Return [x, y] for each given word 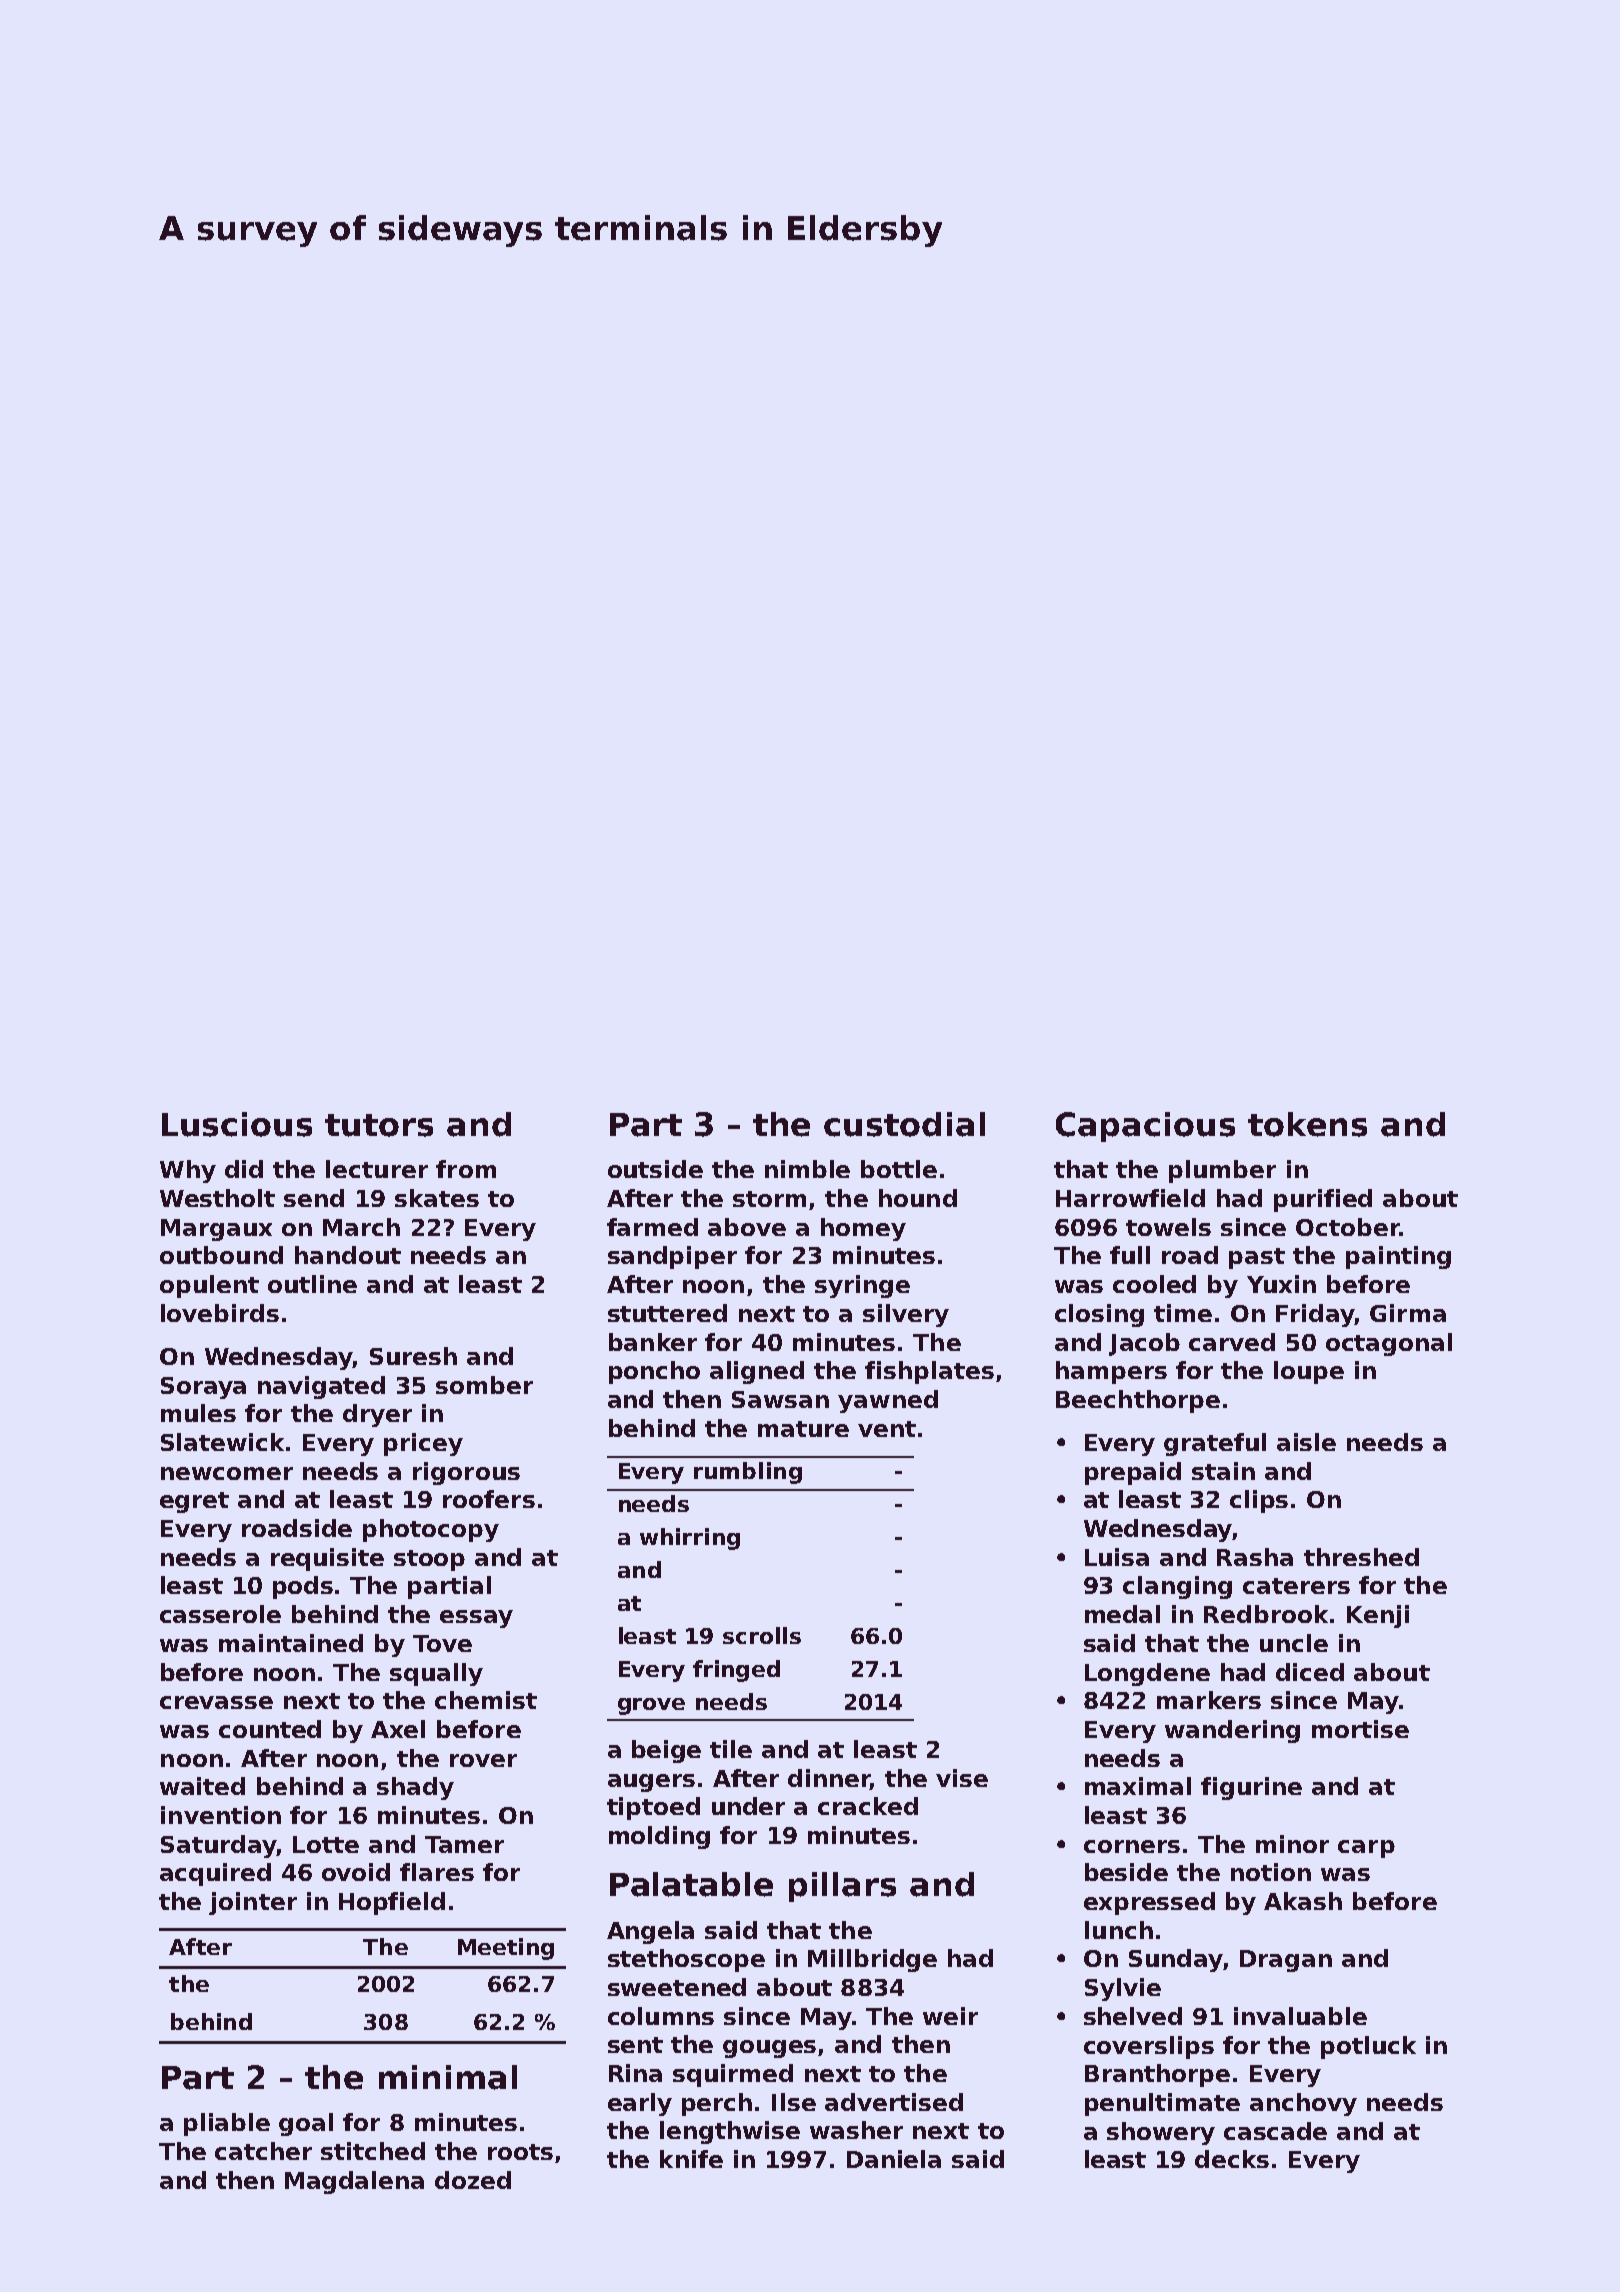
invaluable [1300, 2016]
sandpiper [672, 1257]
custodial [904, 1124]
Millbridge [872, 1960]
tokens [1307, 1124]
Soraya [203, 1388]
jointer [253, 1903]
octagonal [1389, 1344]
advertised [894, 2102]
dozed [473, 2180]
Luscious [237, 1124]
